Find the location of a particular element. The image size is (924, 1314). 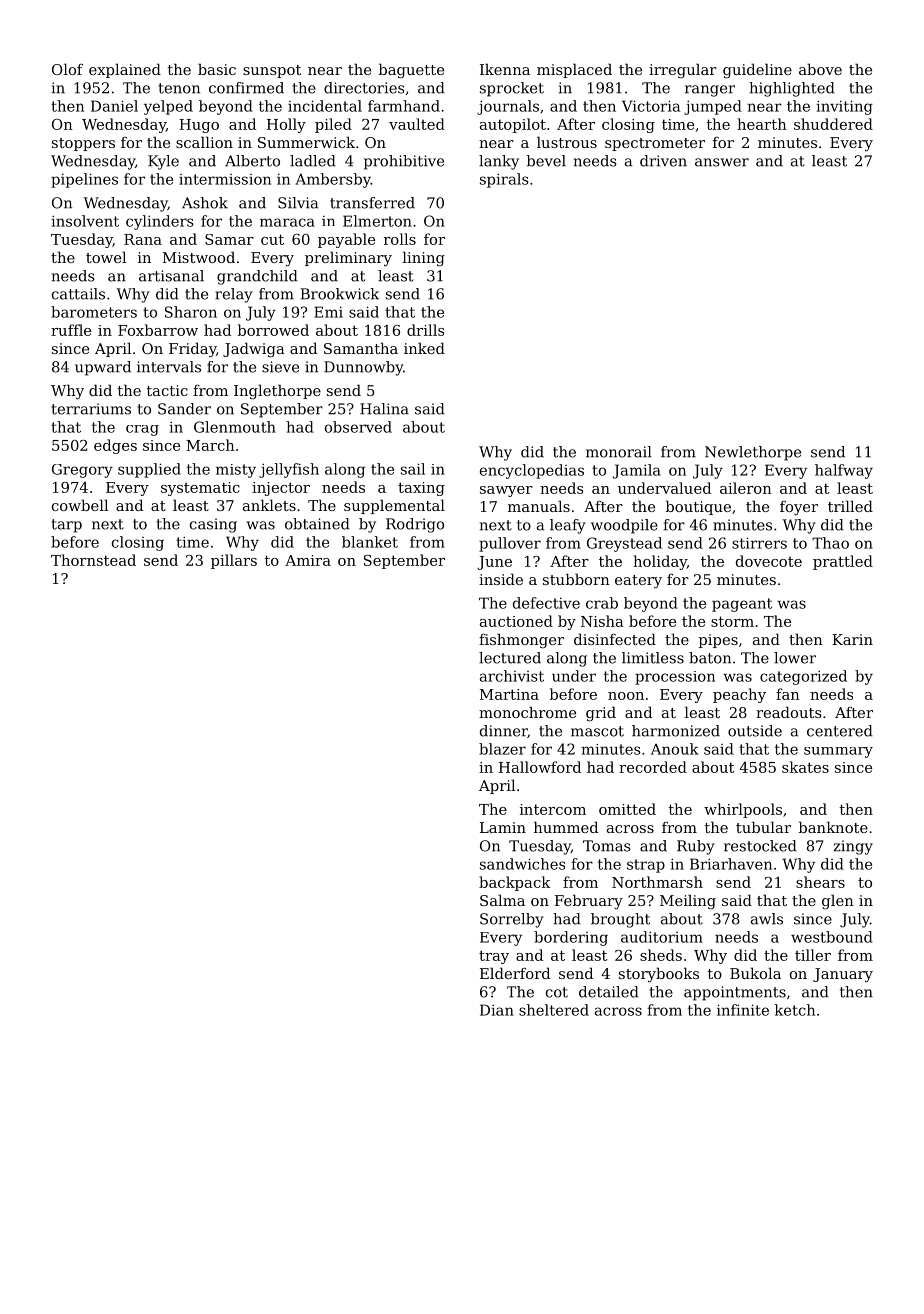

prattled is located at coordinates (843, 562).
